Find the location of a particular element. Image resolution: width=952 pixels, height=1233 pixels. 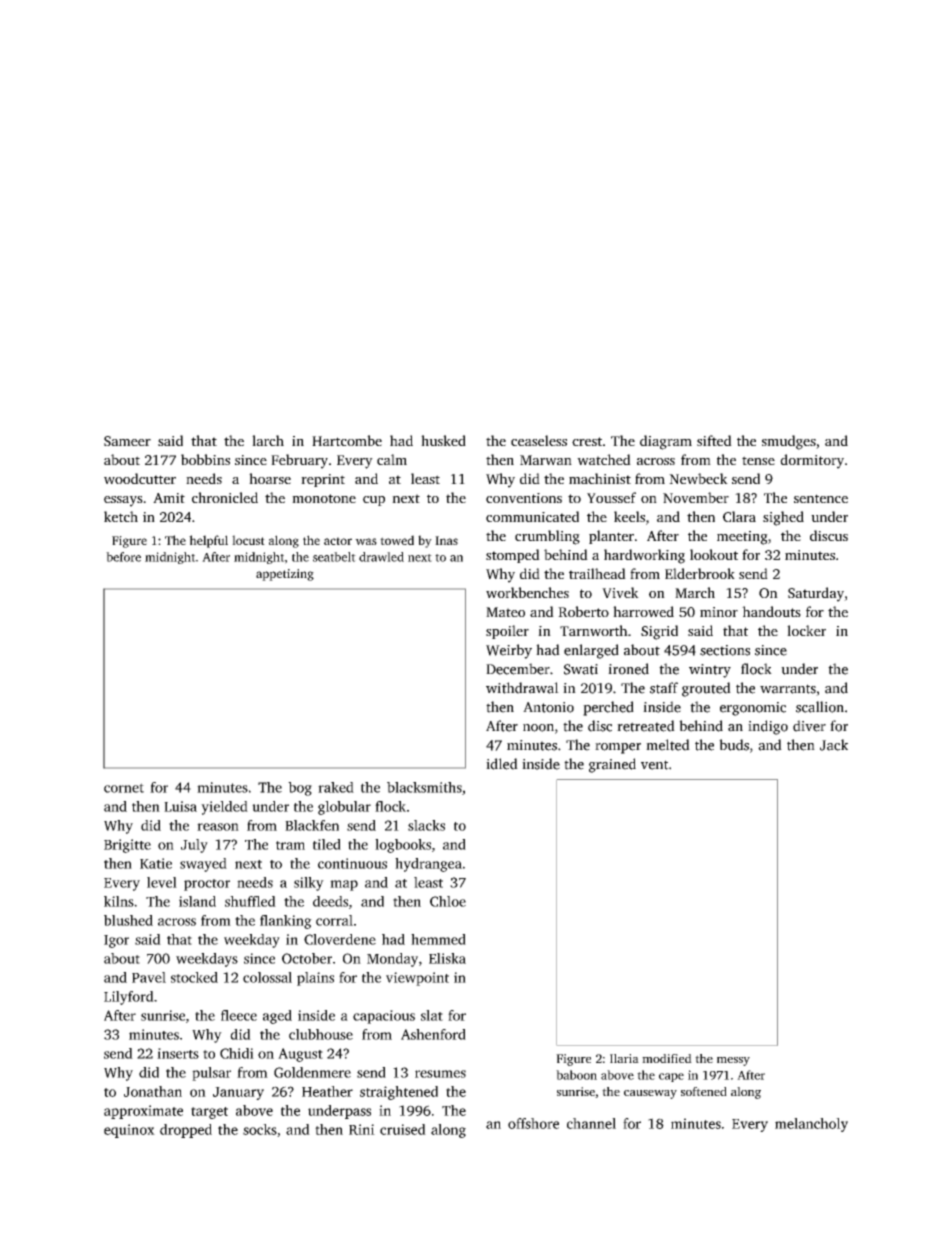

stocked is located at coordinates (194, 977).
